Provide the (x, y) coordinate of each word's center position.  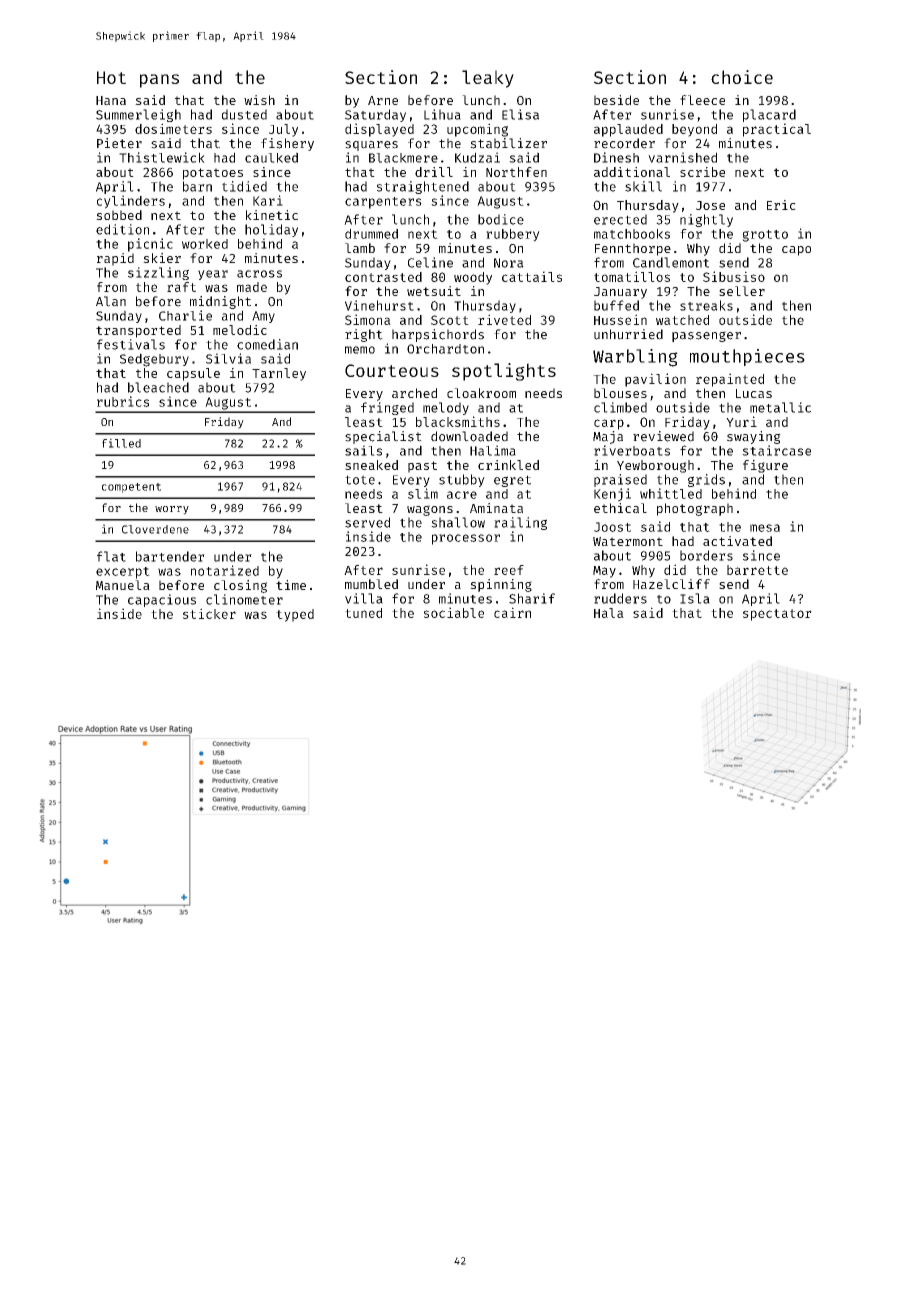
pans (159, 81)
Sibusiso (734, 276)
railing (520, 523)
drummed (371, 234)
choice (742, 77)
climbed (620, 407)
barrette (757, 570)
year (213, 275)
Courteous (392, 370)
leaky (488, 79)
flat (111, 556)
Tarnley (279, 374)
